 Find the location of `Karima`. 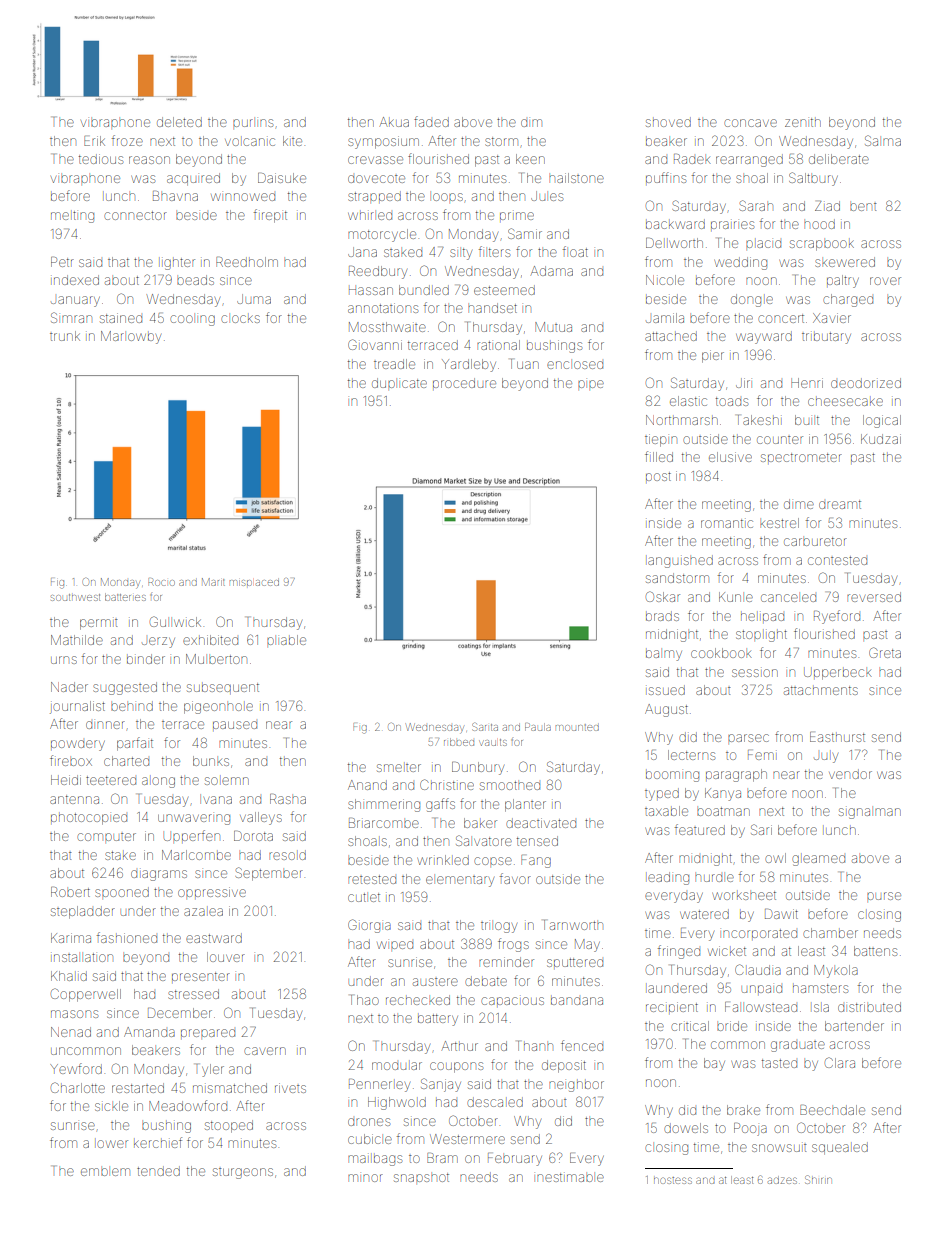

Karima is located at coordinates (71, 938).
